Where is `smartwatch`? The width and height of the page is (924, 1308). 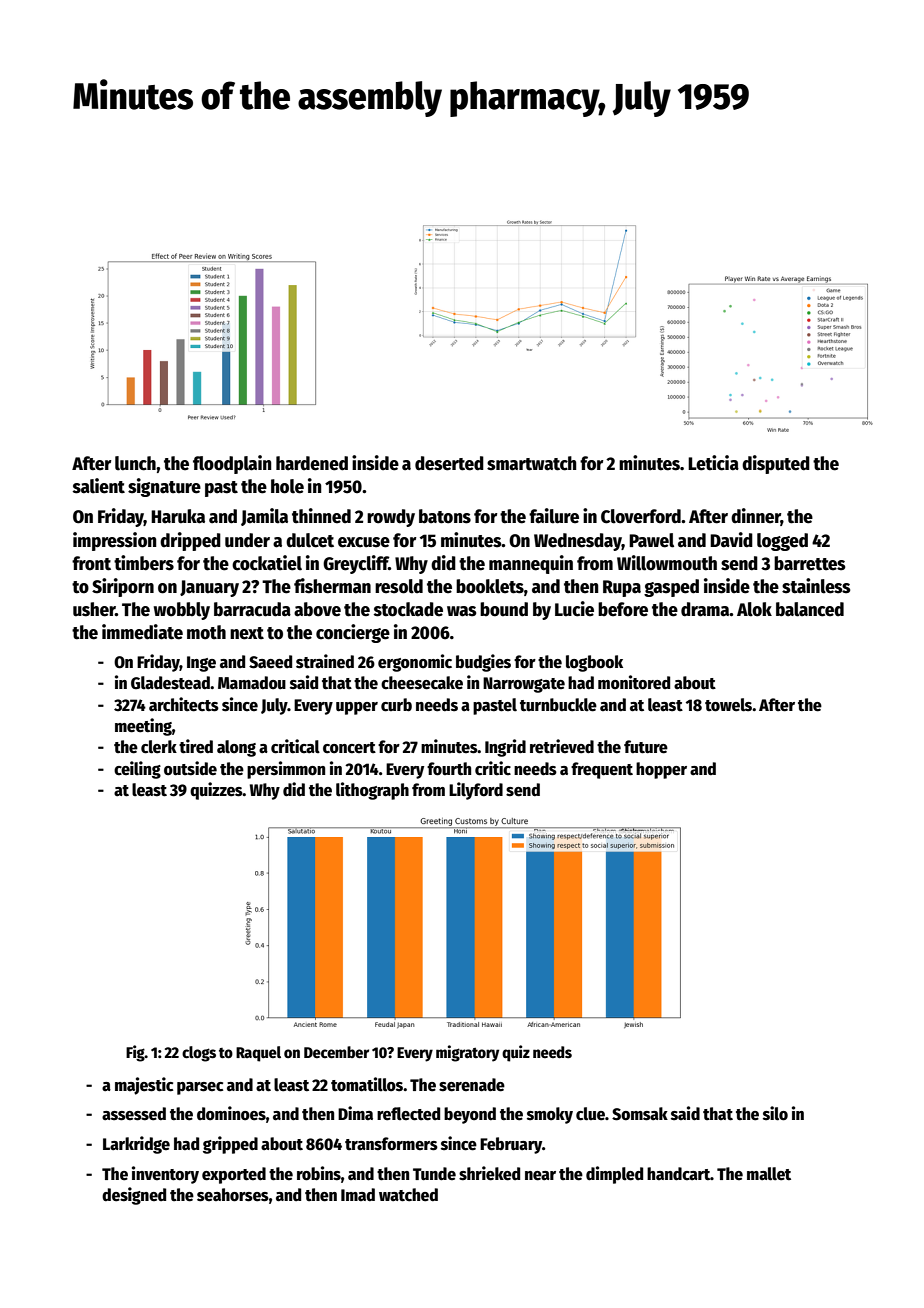 smartwatch is located at coordinates (531, 463).
